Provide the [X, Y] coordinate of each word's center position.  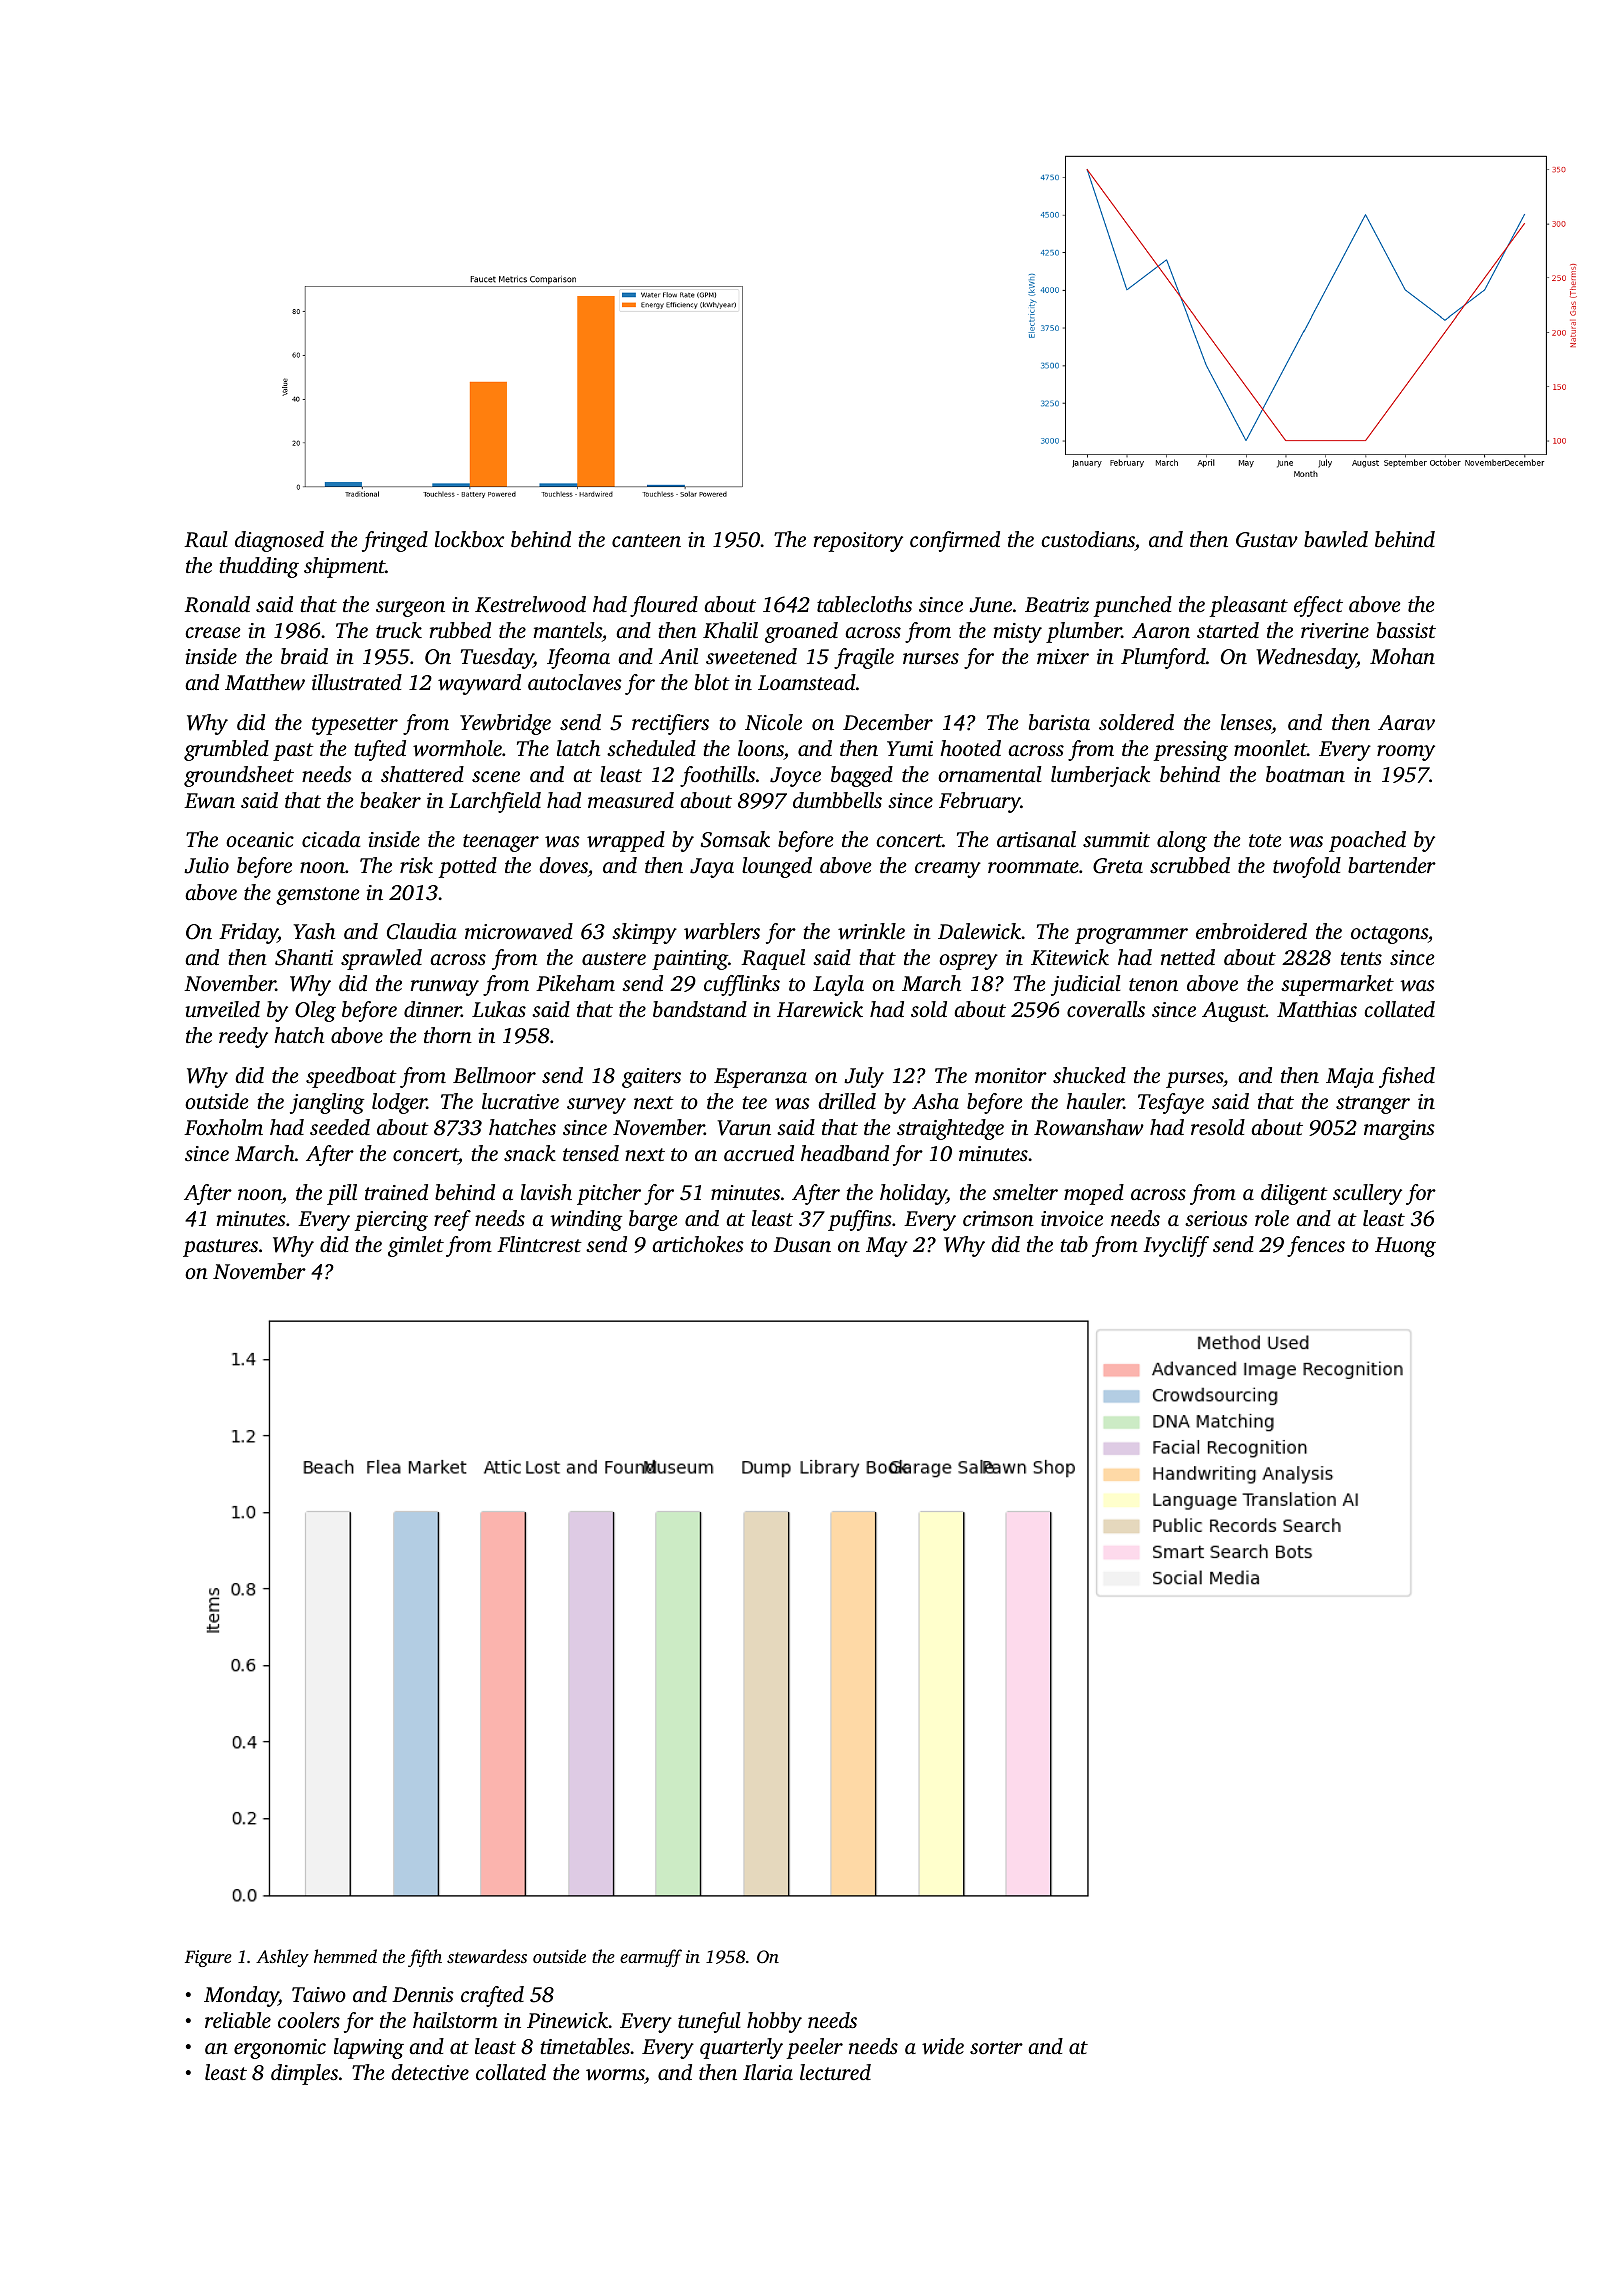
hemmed [345, 1956]
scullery [1367, 1194]
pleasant [1248, 606]
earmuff [651, 1958]
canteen [646, 540]
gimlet [416, 1246]
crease [213, 632]
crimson [998, 1218]
